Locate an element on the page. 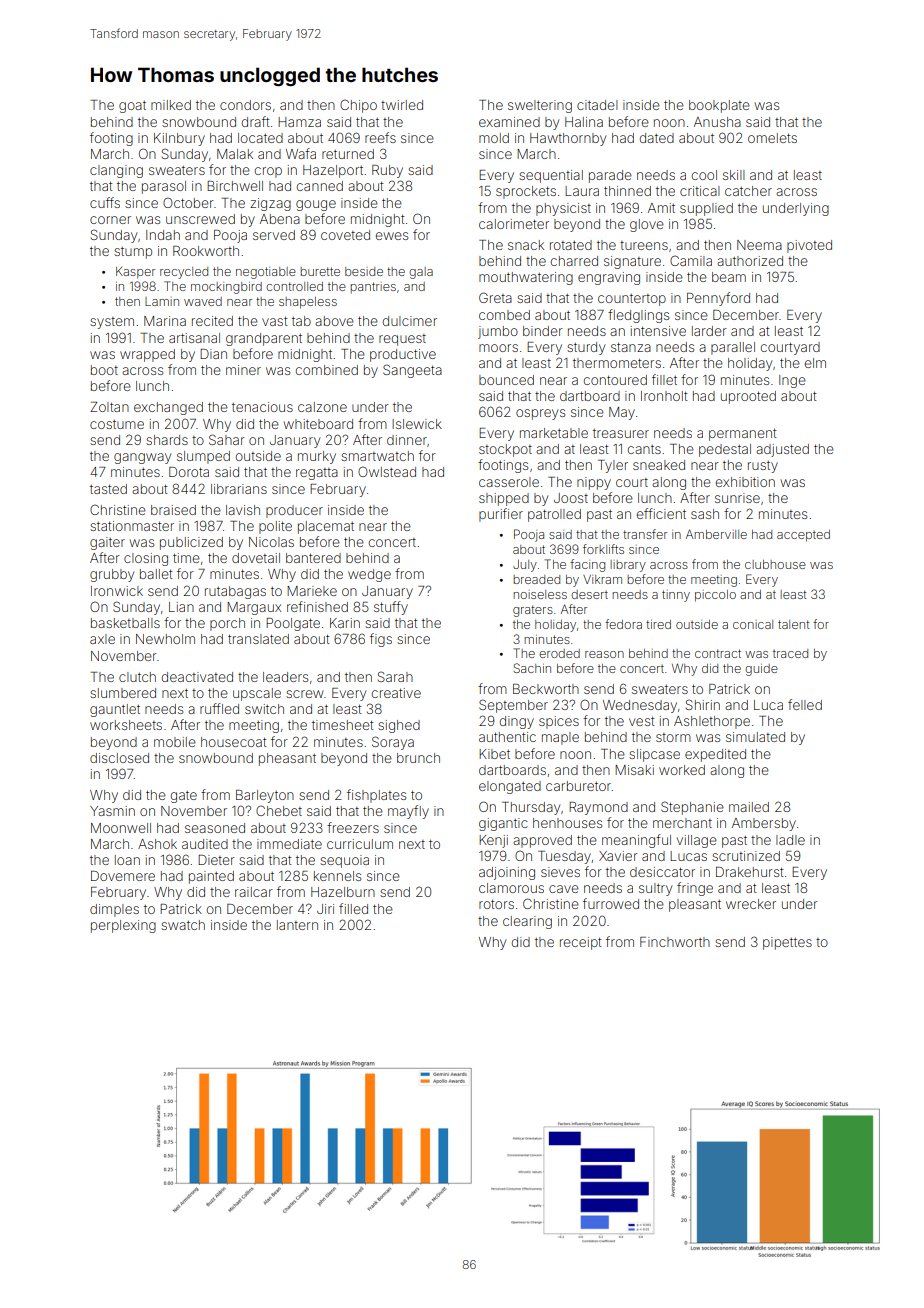 The width and height of the document is (924, 1308). Malak is located at coordinates (235, 154).
